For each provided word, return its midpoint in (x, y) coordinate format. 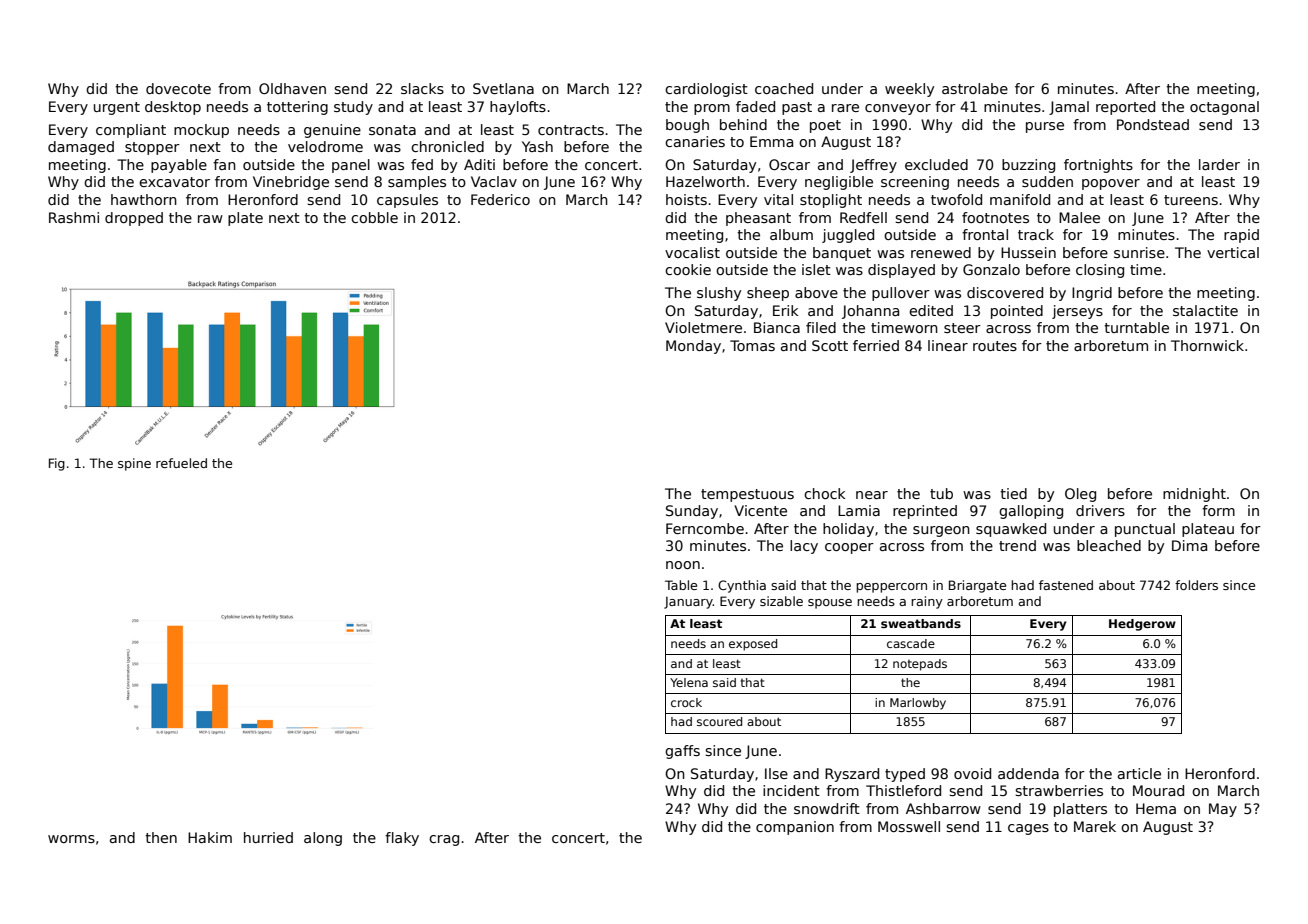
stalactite (1205, 310)
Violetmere (703, 327)
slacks (422, 88)
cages (1028, 829)
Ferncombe (705, 528)
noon (683, 565)
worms (71, 839)
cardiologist (706, 90)
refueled (181, 463)
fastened (1066, 585)
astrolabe (975, 88)
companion (795, 828)
